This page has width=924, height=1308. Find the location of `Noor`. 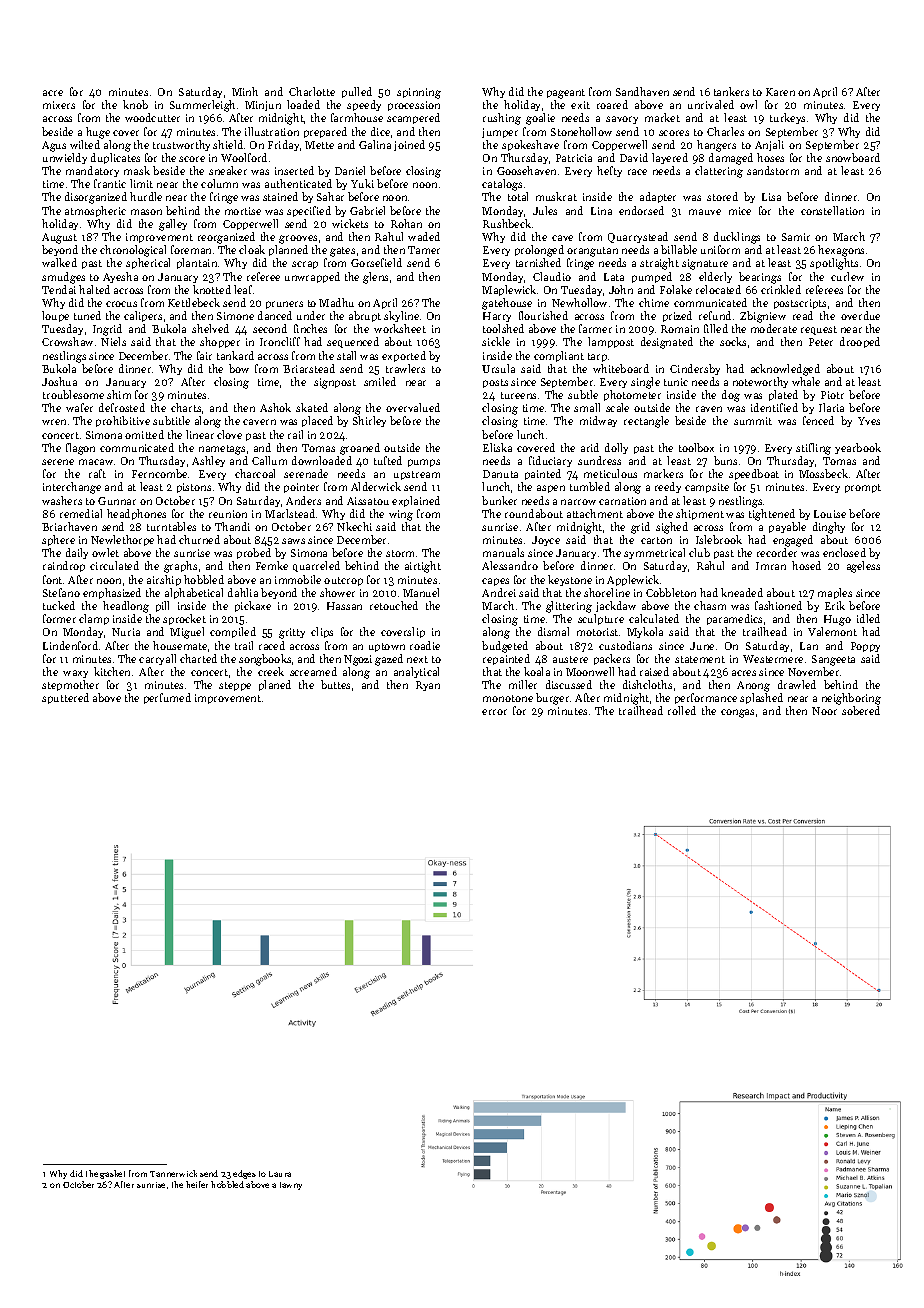

Noor is located at coordinates (824, 711).
